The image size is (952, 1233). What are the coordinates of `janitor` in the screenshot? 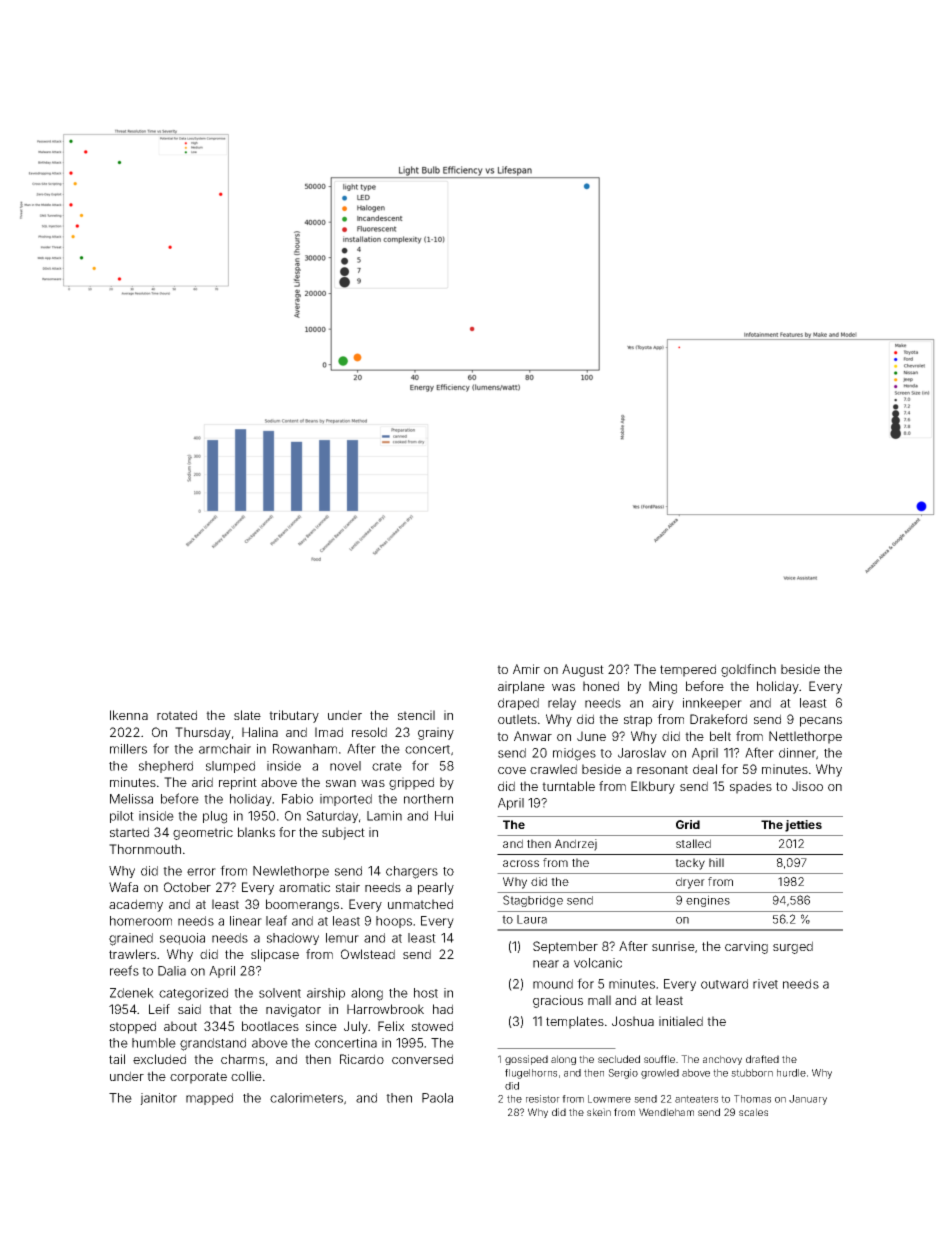 It's located at (158, 1099).
